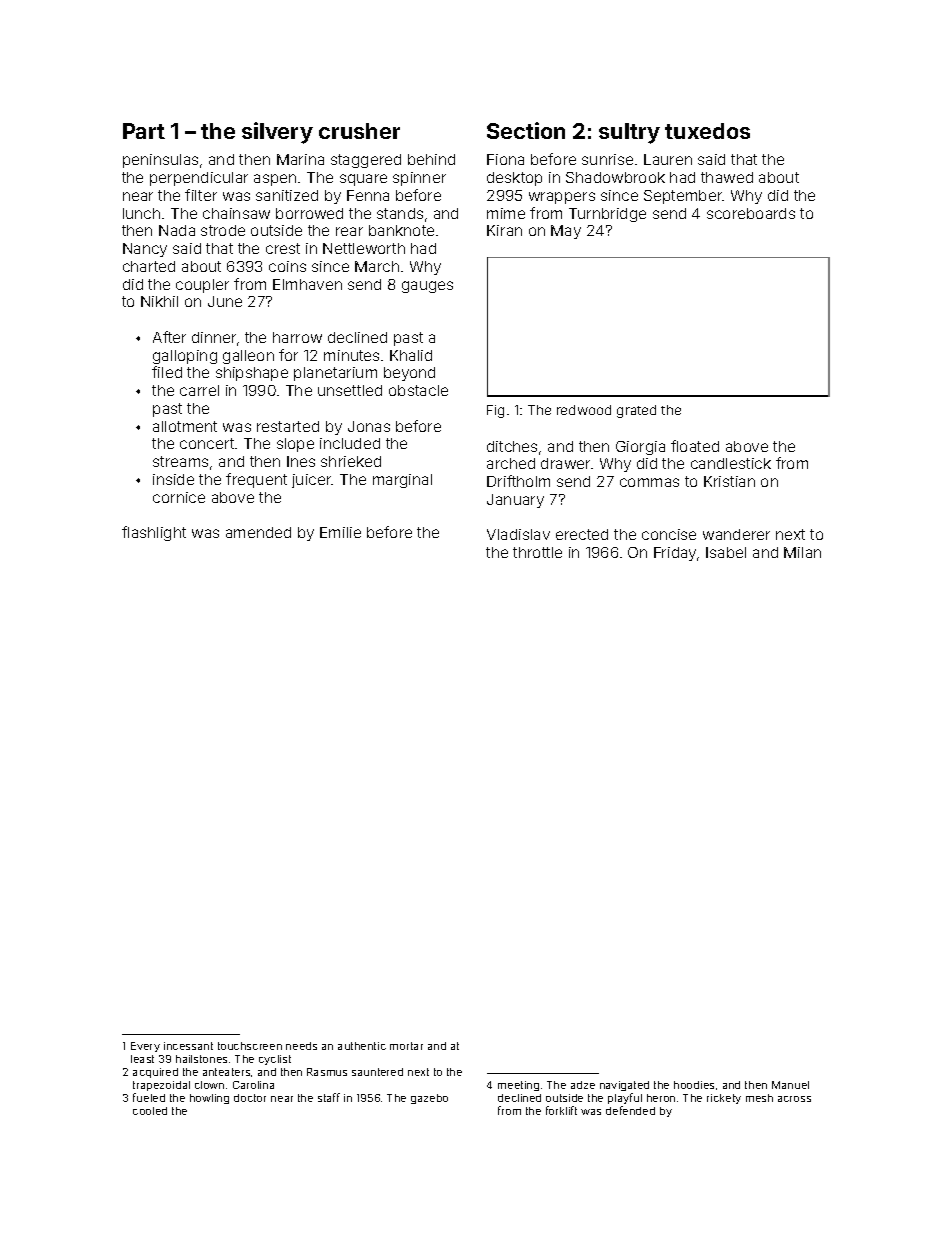 This screenshot has width=952, height=1233. I want to click on Every, so click(145, 1047).
